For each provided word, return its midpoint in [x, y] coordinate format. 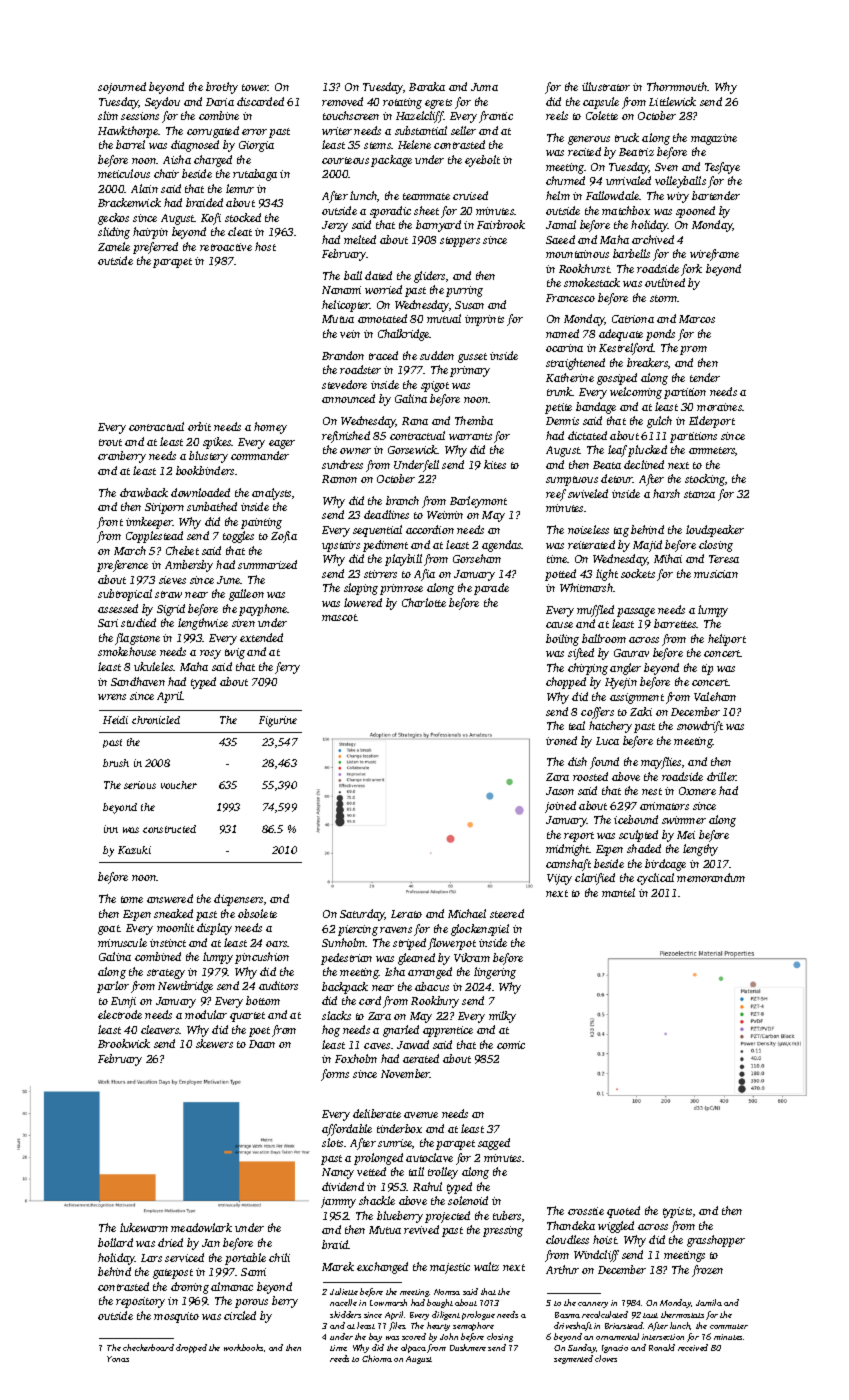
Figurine [278, 721]
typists [677, 1212]
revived [421, 1229]
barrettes [675, 623]
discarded [260, 101]
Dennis [562, 421]
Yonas [118, 1359]
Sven [666, 167]
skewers [214, 1043]
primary [470, 371]
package [391, 161]
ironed [561, 740]
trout [110, 442]
